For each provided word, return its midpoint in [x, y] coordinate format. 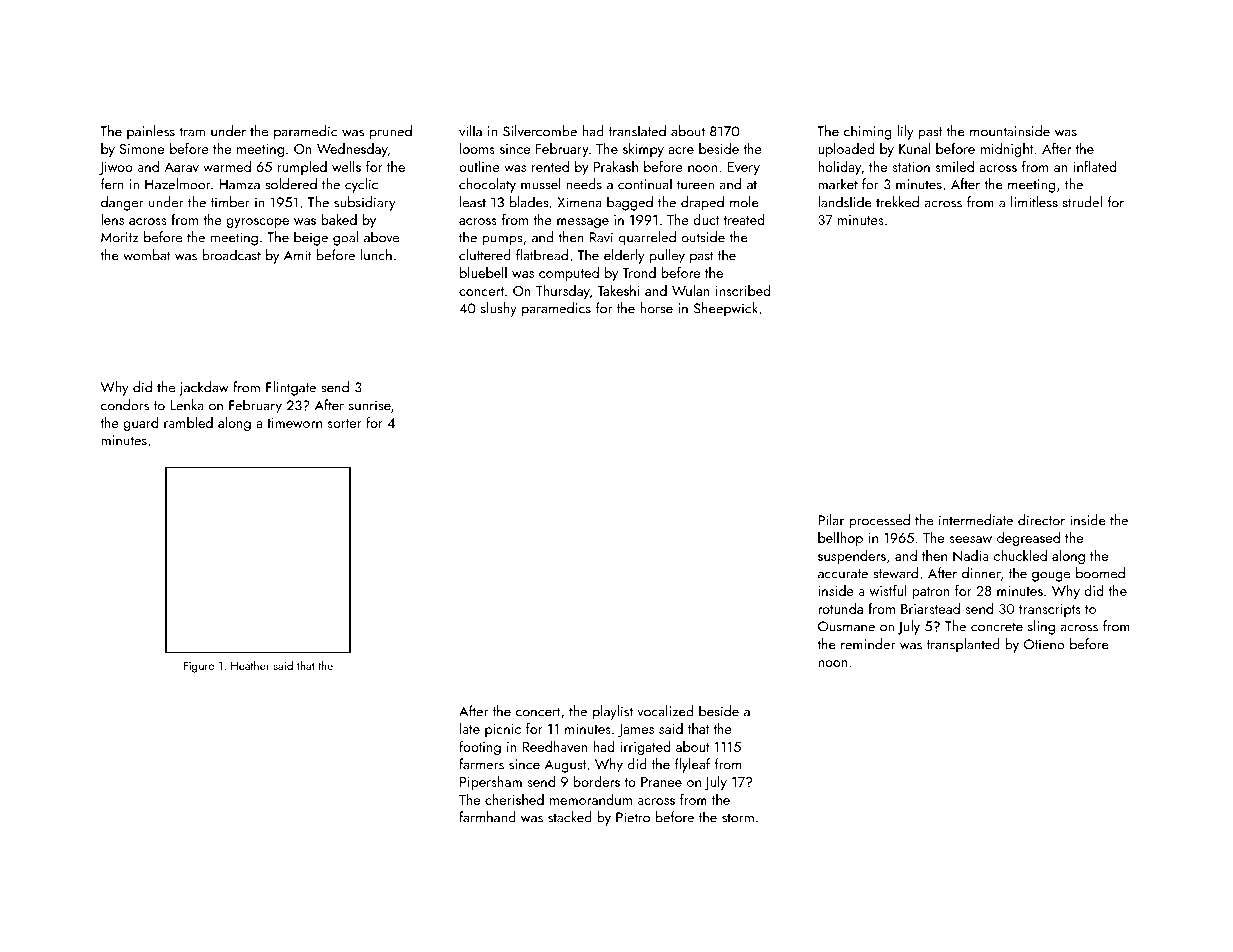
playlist [613, 712]
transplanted [963, 645]
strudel [1082, 202]
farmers [481, 764]
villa [470, 131]
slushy [499, 309]
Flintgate [291, 388]
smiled [955, 166]
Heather [250, 665]
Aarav [181, 167]
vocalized [665, 711]
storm [738, 818]
